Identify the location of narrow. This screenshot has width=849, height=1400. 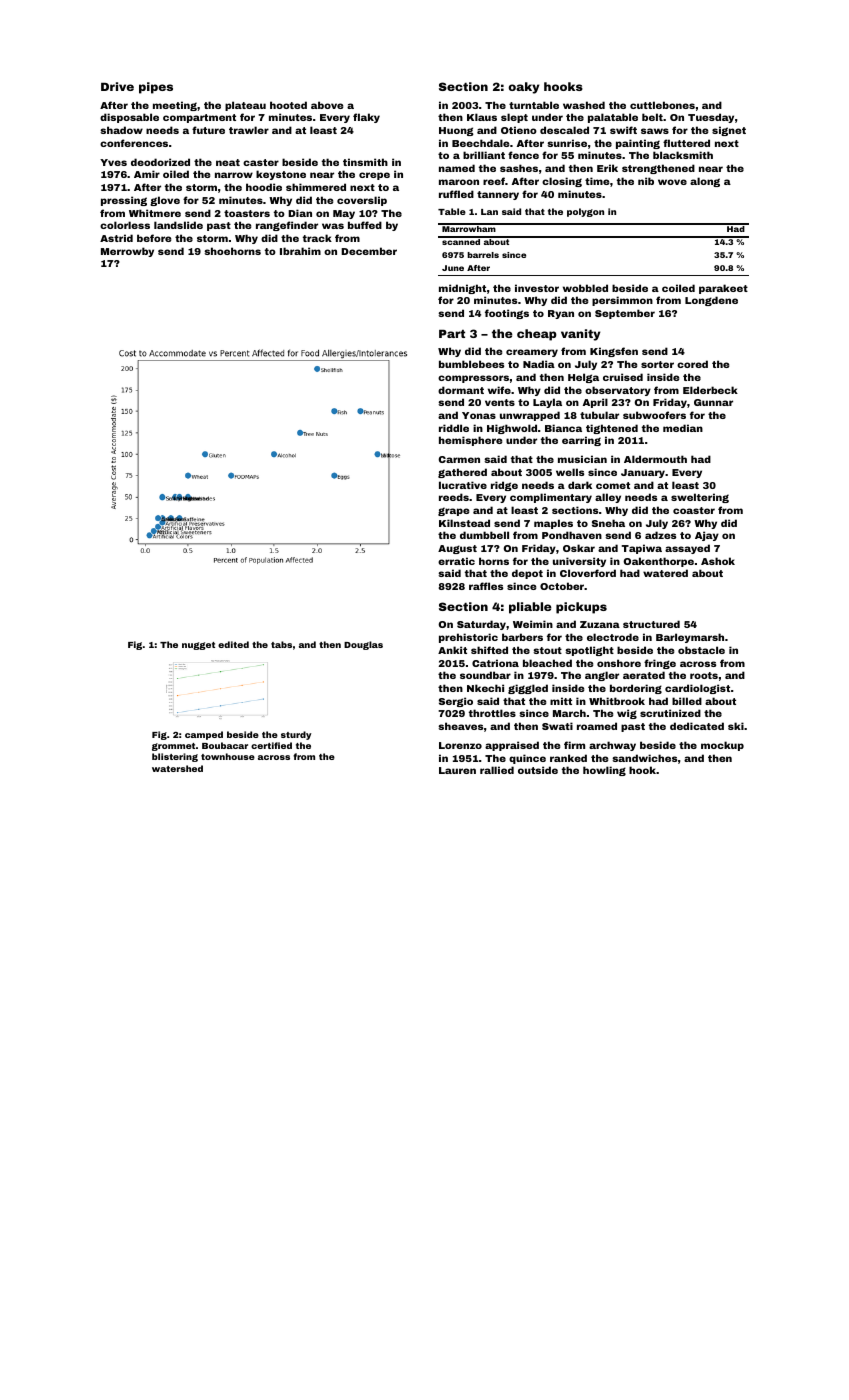
(234, 175).
